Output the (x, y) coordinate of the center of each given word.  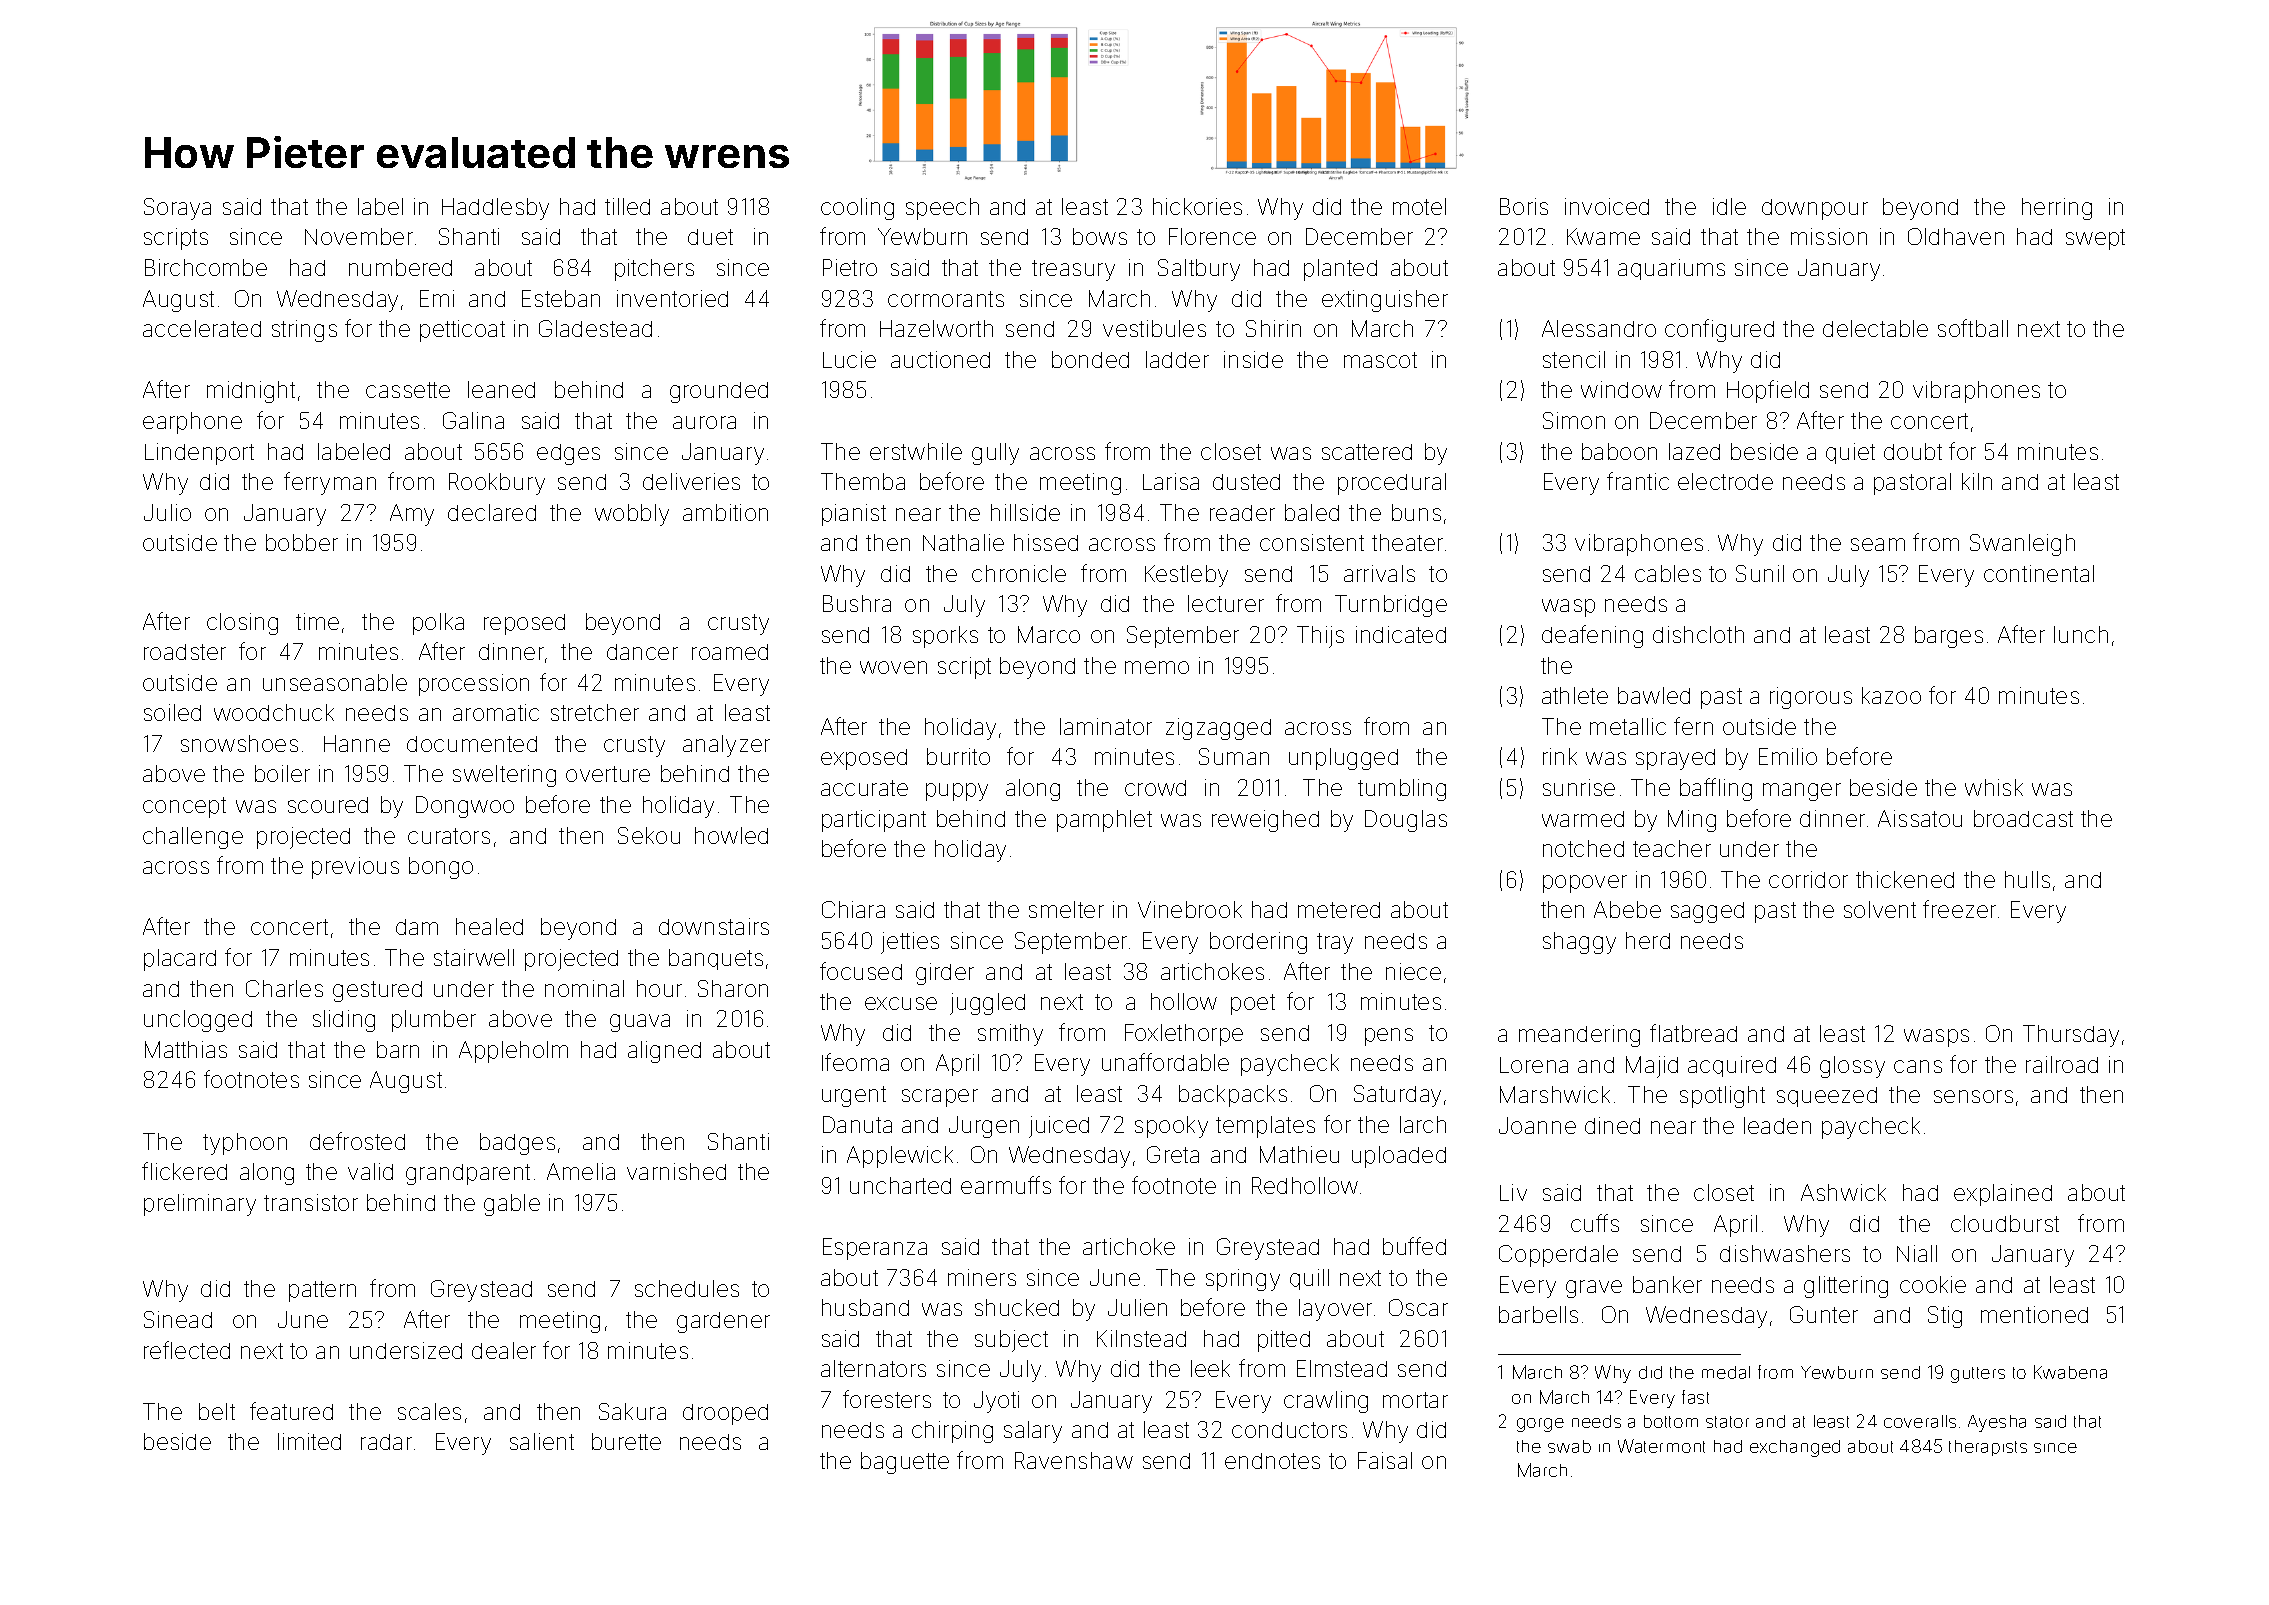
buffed (1414, 1246)
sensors (1973, 1096)
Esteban (561, 298)
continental (2039, 573)
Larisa (1171, 481)
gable (512, 1205)
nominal (584, 988)
